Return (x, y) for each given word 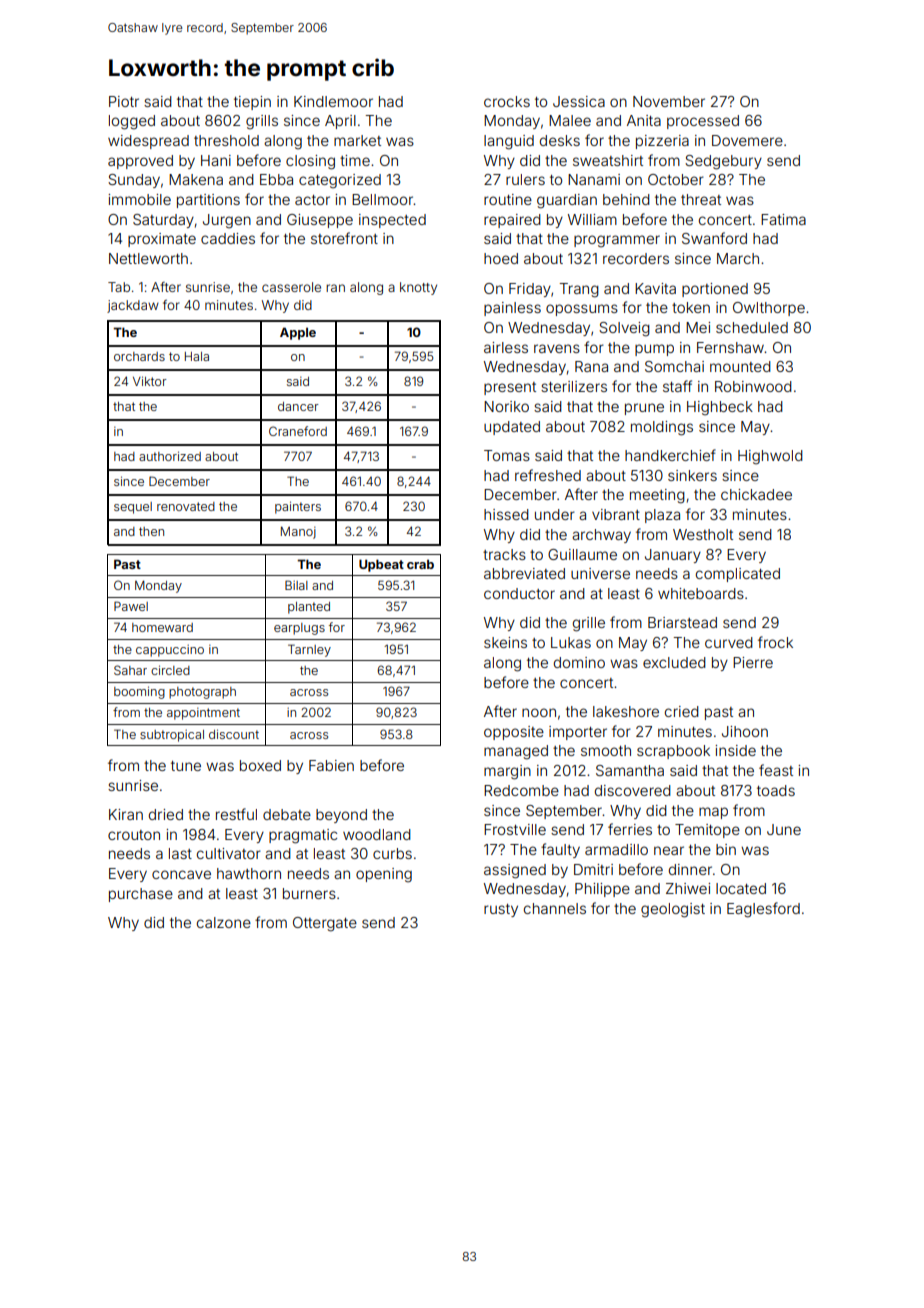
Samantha (630, 770)
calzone (224, 922)
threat (701, 199)
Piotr (124, 101)
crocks (507, 101)
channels (555, 908)
